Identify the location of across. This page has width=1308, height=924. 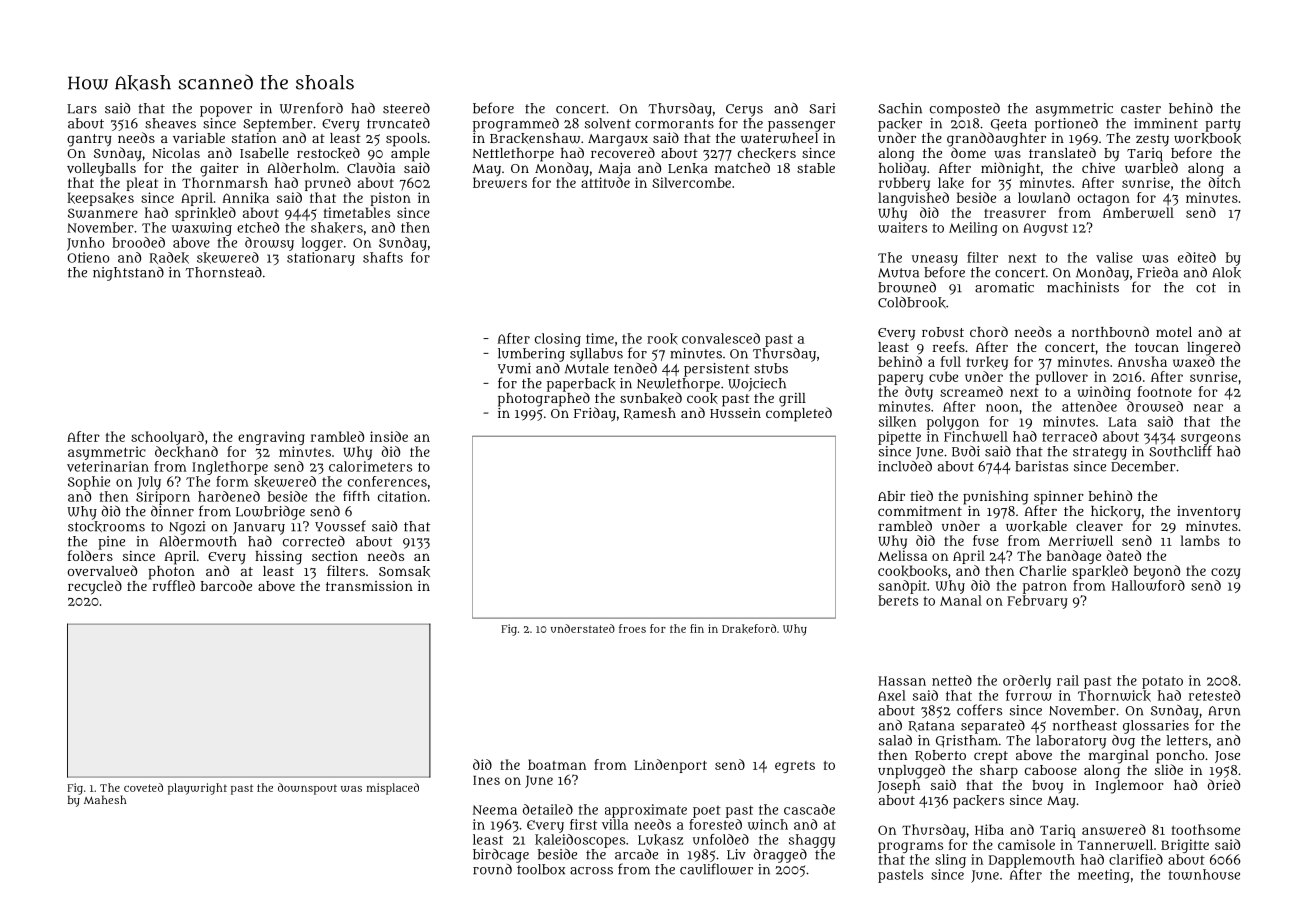
(591, 871).
